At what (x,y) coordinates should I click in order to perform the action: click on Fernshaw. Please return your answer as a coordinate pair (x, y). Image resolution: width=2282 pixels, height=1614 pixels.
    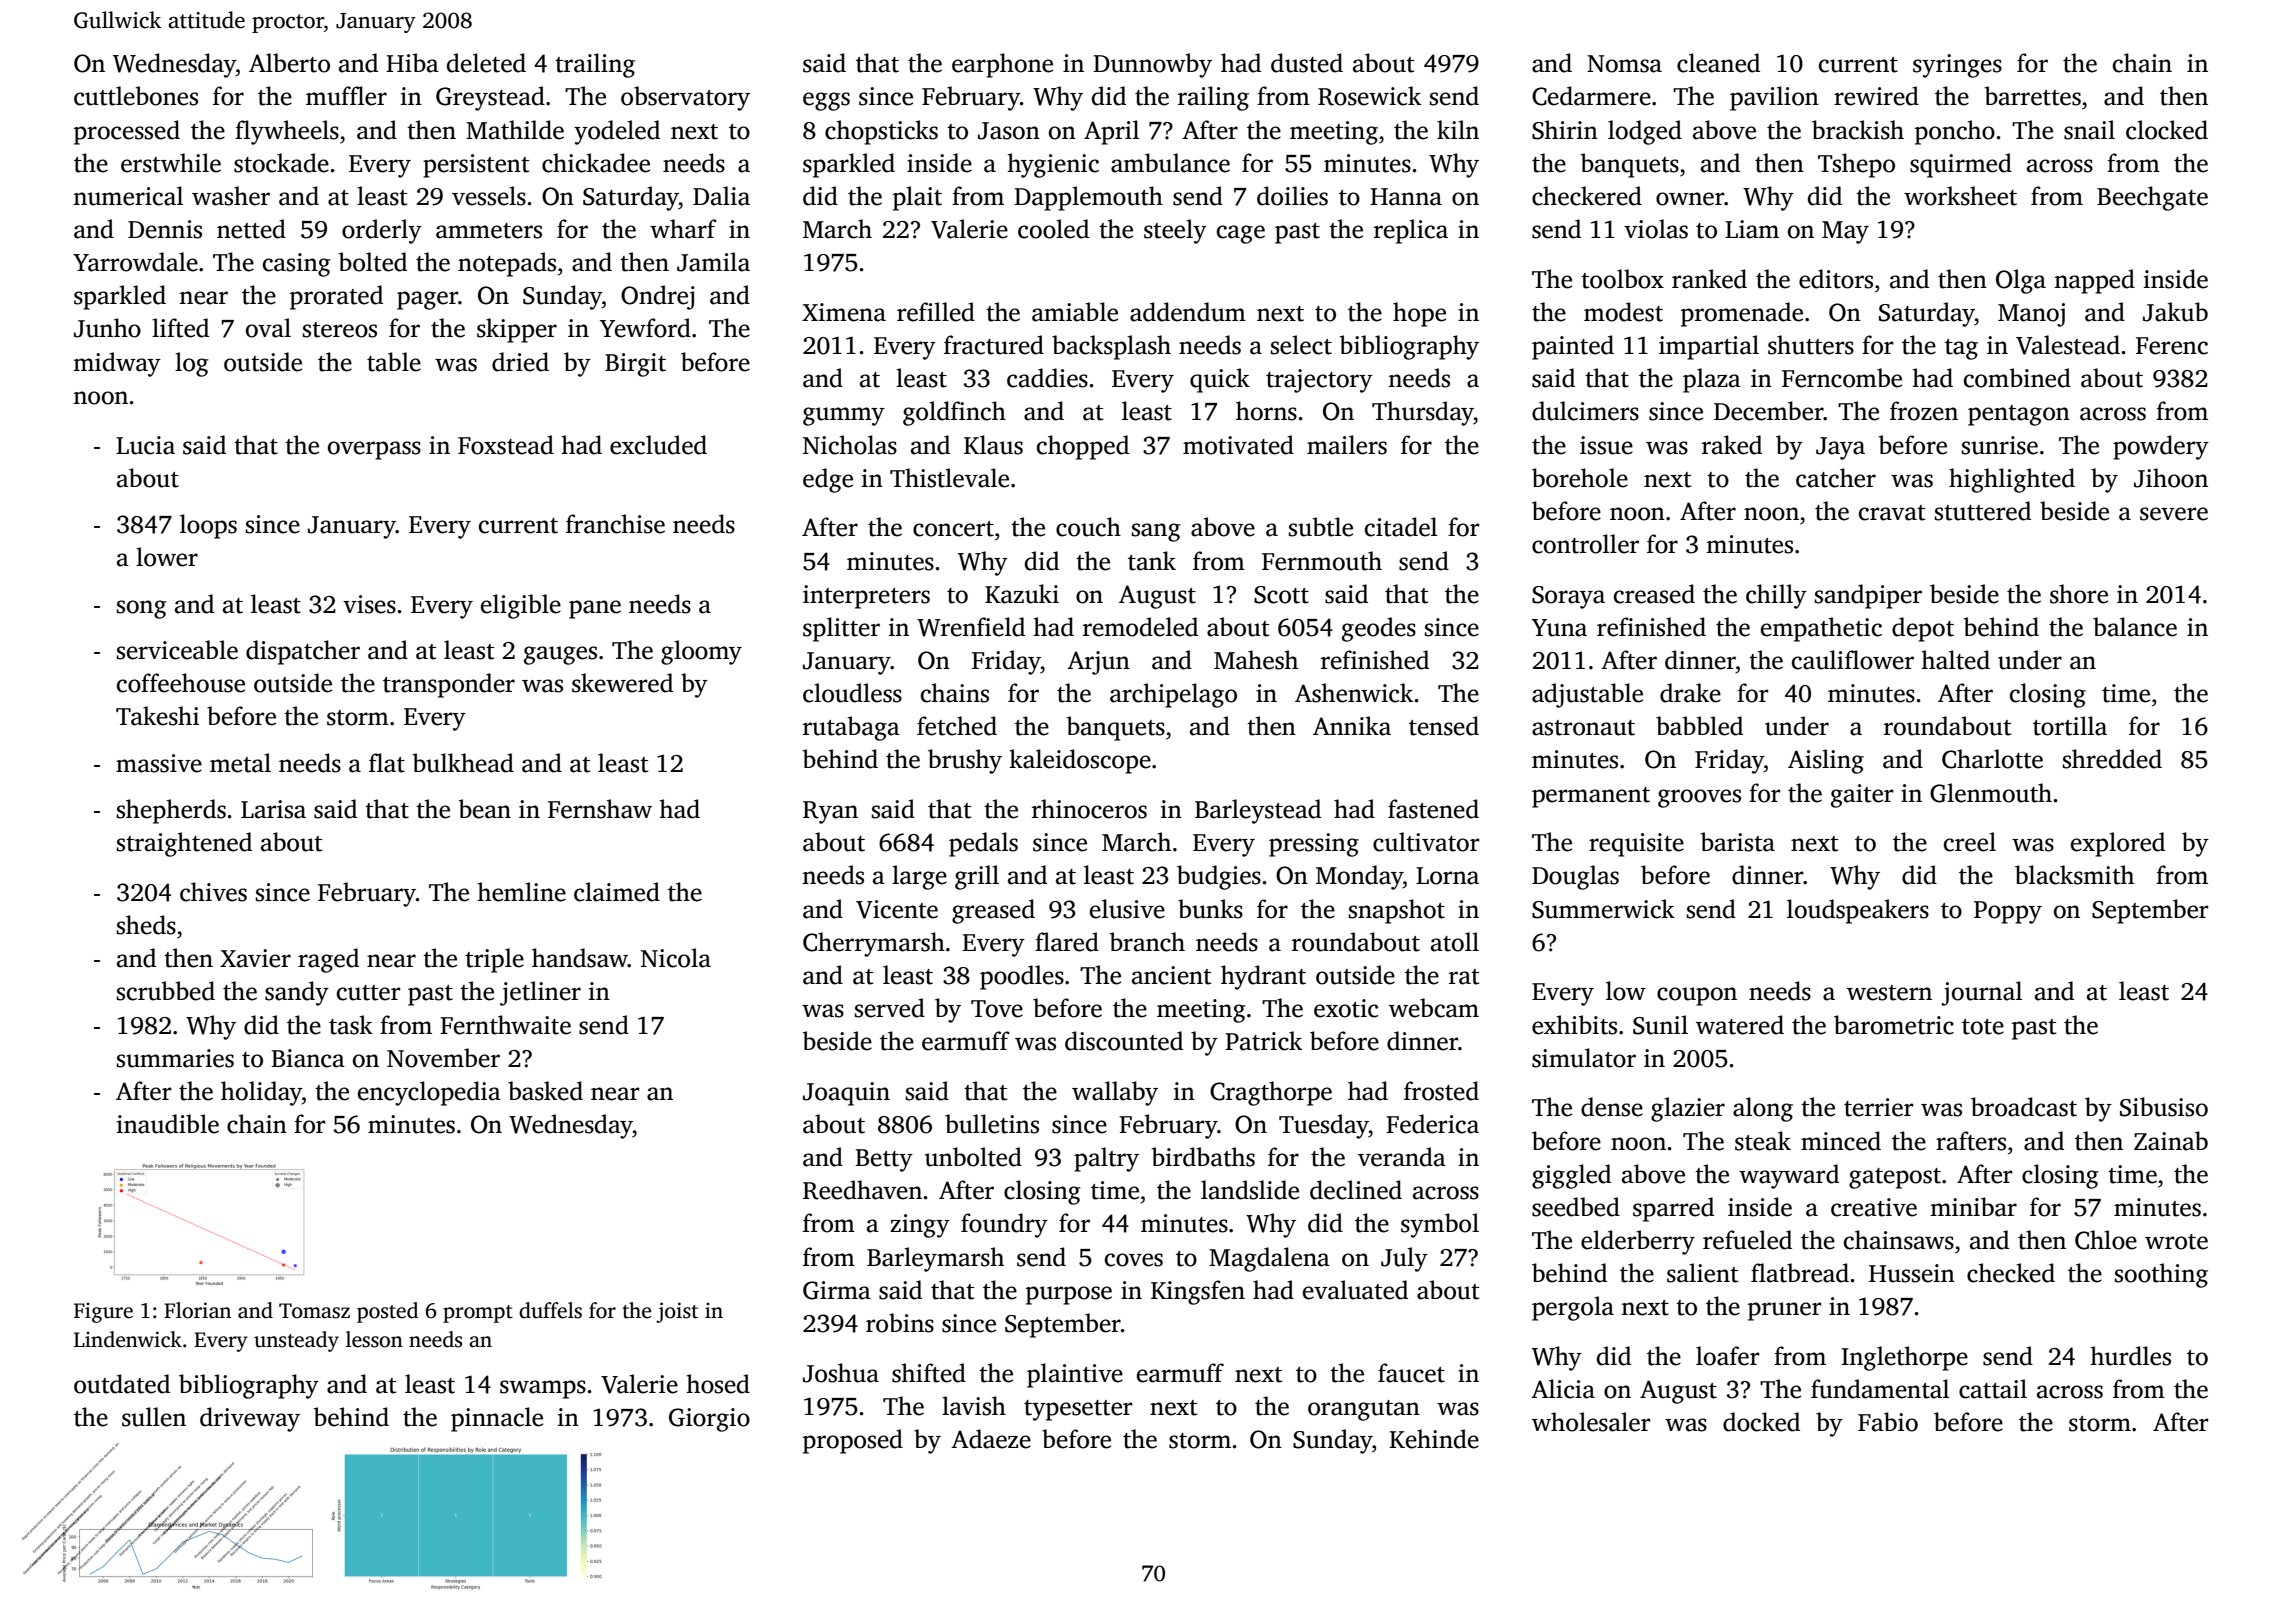
    Looking at the image, I should click on (600, 809).
